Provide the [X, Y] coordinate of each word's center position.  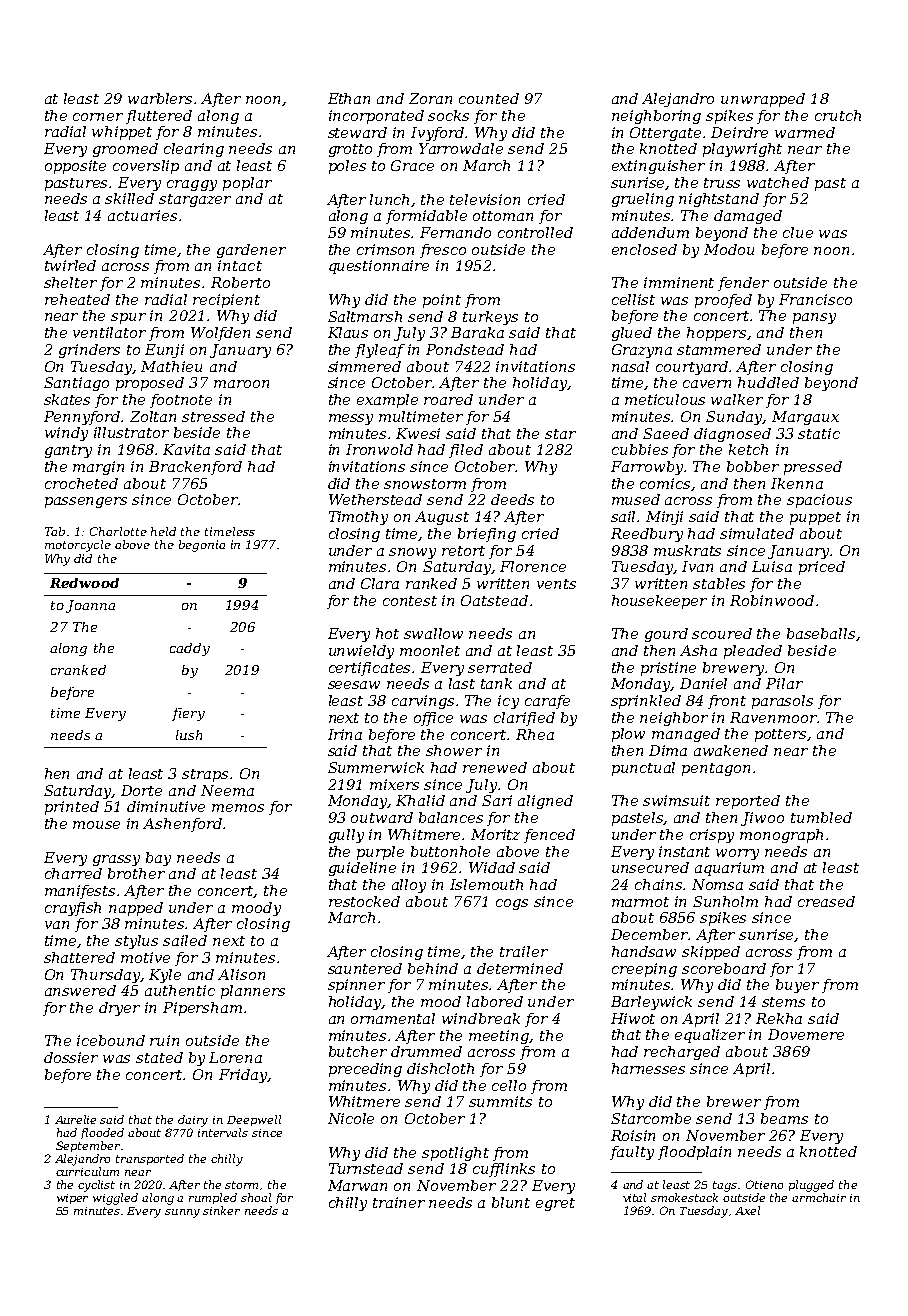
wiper [72, 1199]
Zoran [430, 98]
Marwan [357, 1185]
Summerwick [376, 767]
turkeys [490, 318]
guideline [362, 869]
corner [98, 117]
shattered [79, 957]
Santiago [76, 384]
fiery [188, 714]
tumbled [821, 817]
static [819, 433]
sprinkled [646, 702]
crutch [838, 115]
